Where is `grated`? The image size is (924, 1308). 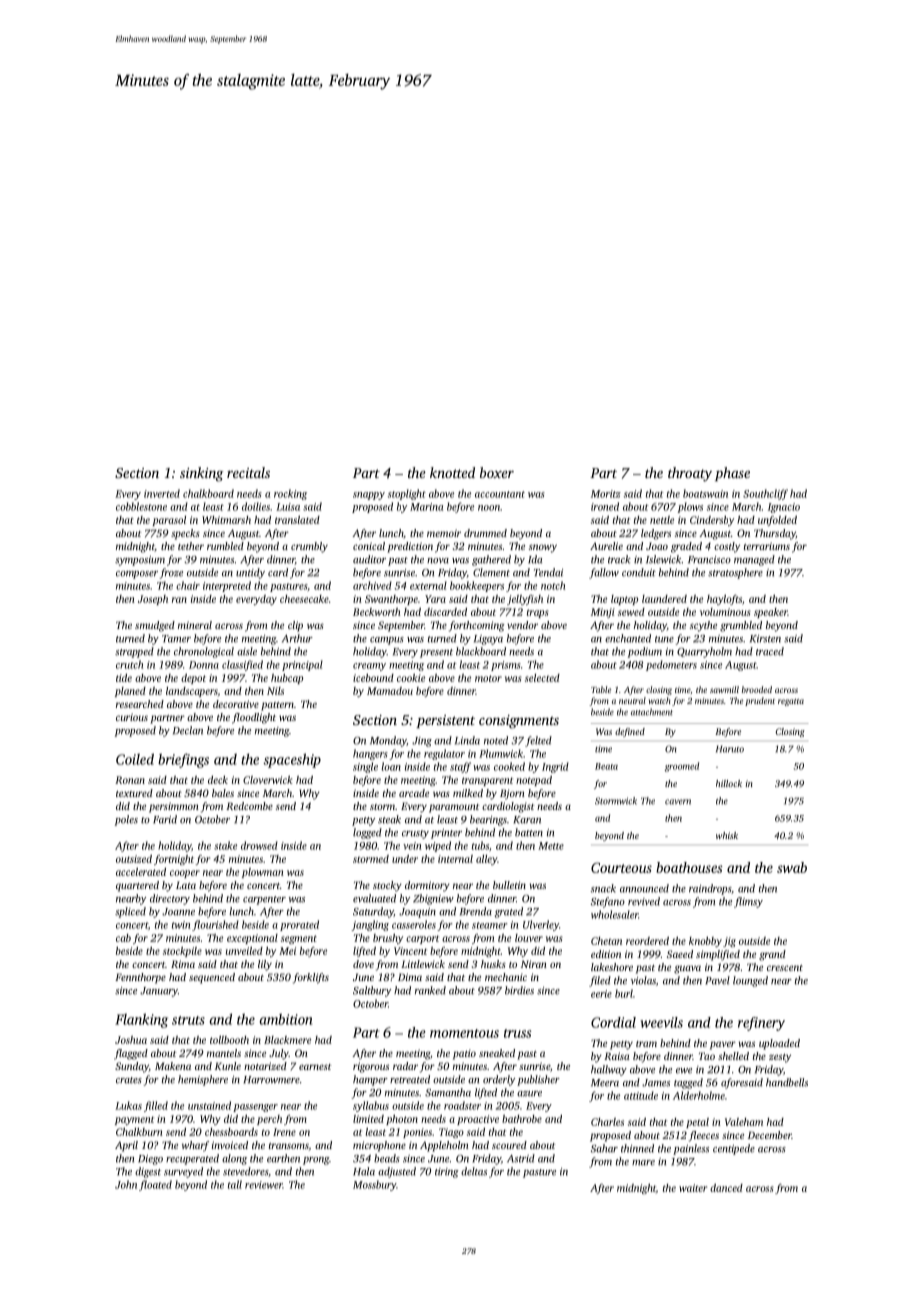 grated is located at coordinates (509, 912).
